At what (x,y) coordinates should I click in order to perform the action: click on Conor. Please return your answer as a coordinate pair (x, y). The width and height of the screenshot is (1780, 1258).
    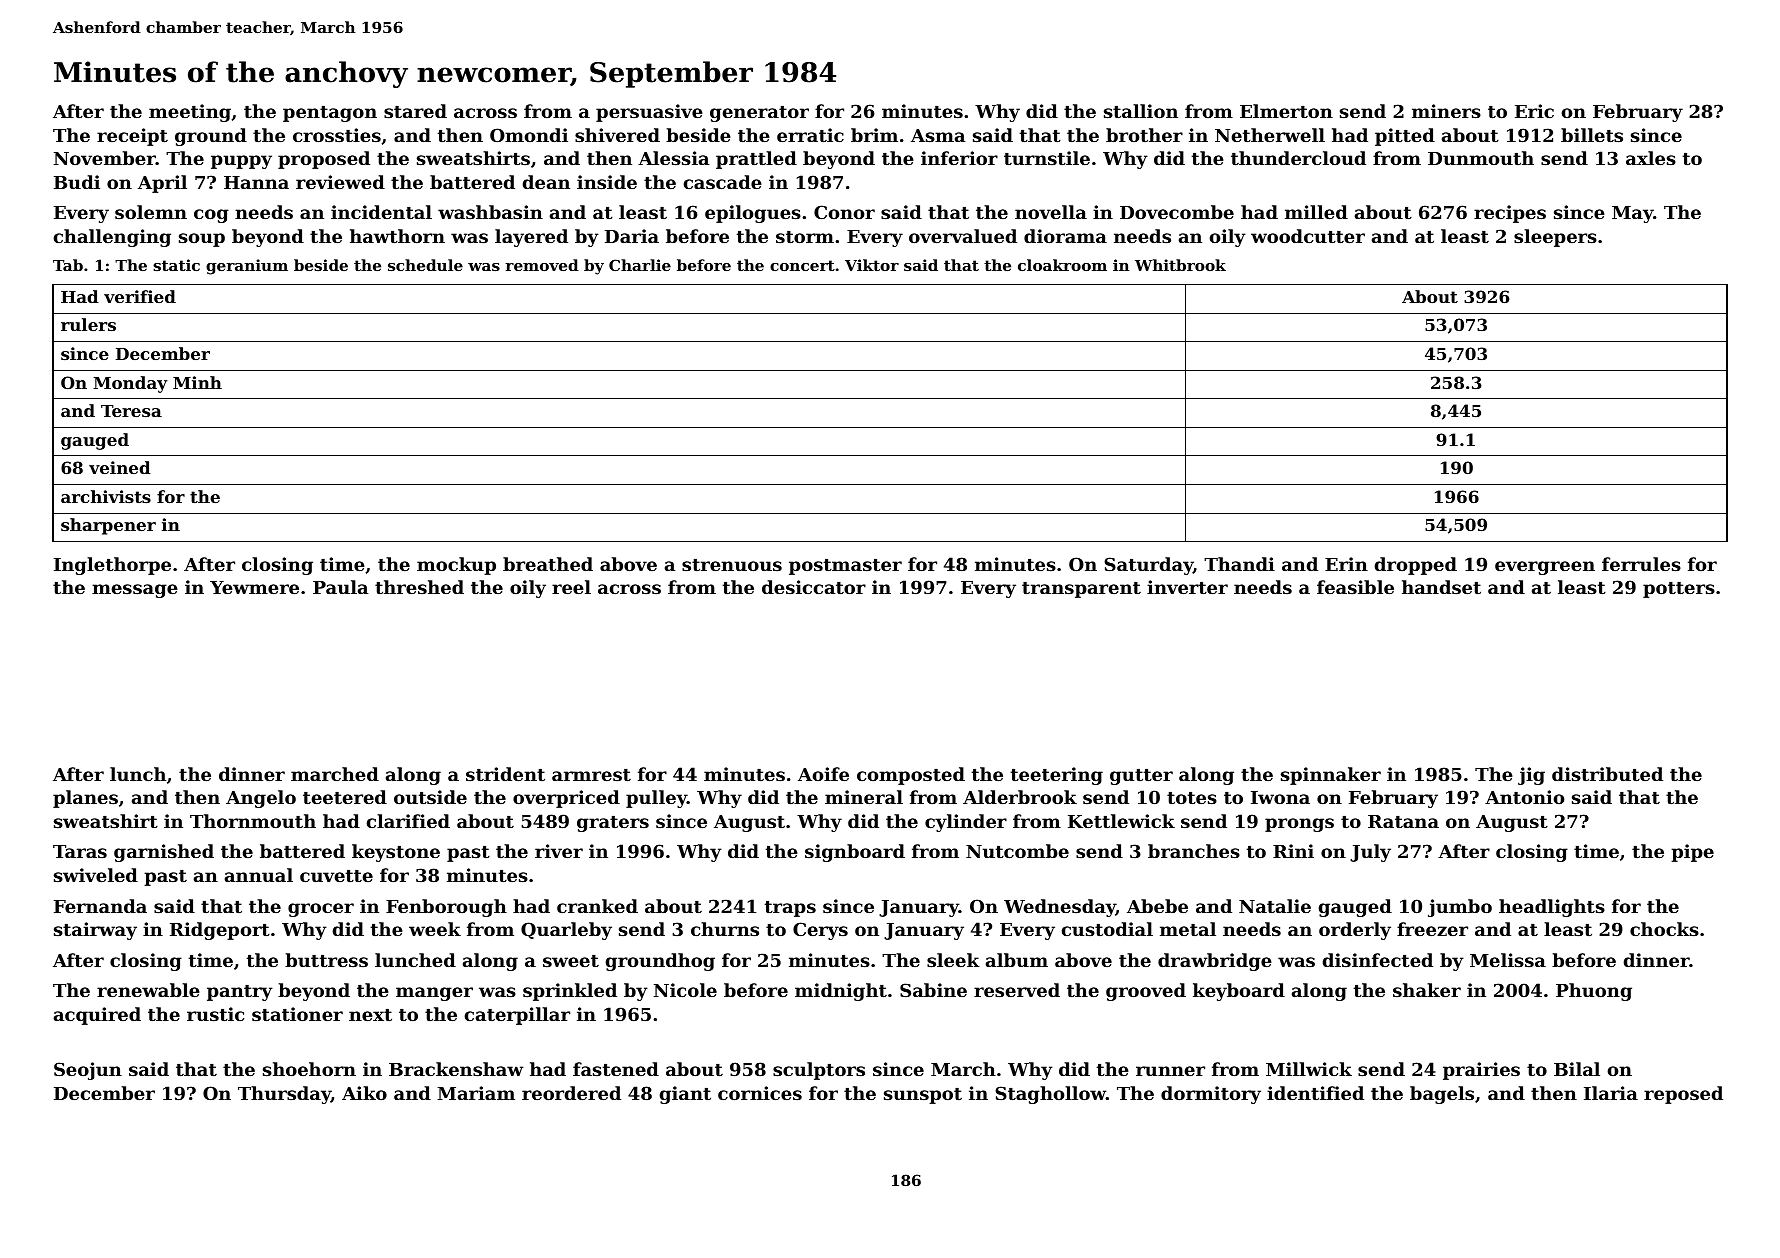
    Looking at the image, I should click on (844, 212).
